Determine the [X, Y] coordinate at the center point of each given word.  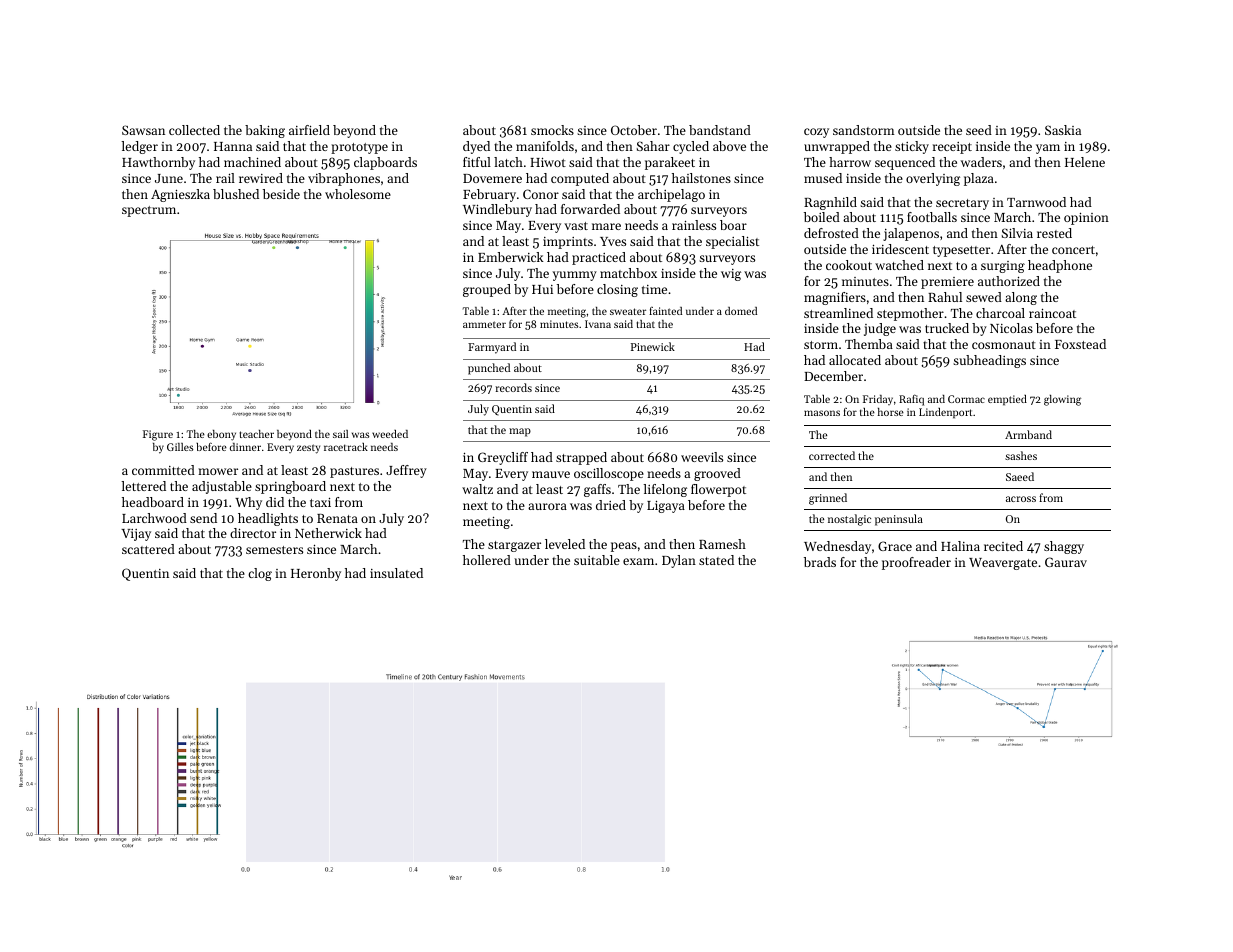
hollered [487, 560]
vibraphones [344, 179]
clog [260, 574]
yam [1048, 149]
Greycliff [503, 458]
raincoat [1052, 313]
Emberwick [511, 257]
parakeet [670, 163]
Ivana [598, 324]
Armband [1028, 434]
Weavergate [1003, 564]
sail [340, 434]
